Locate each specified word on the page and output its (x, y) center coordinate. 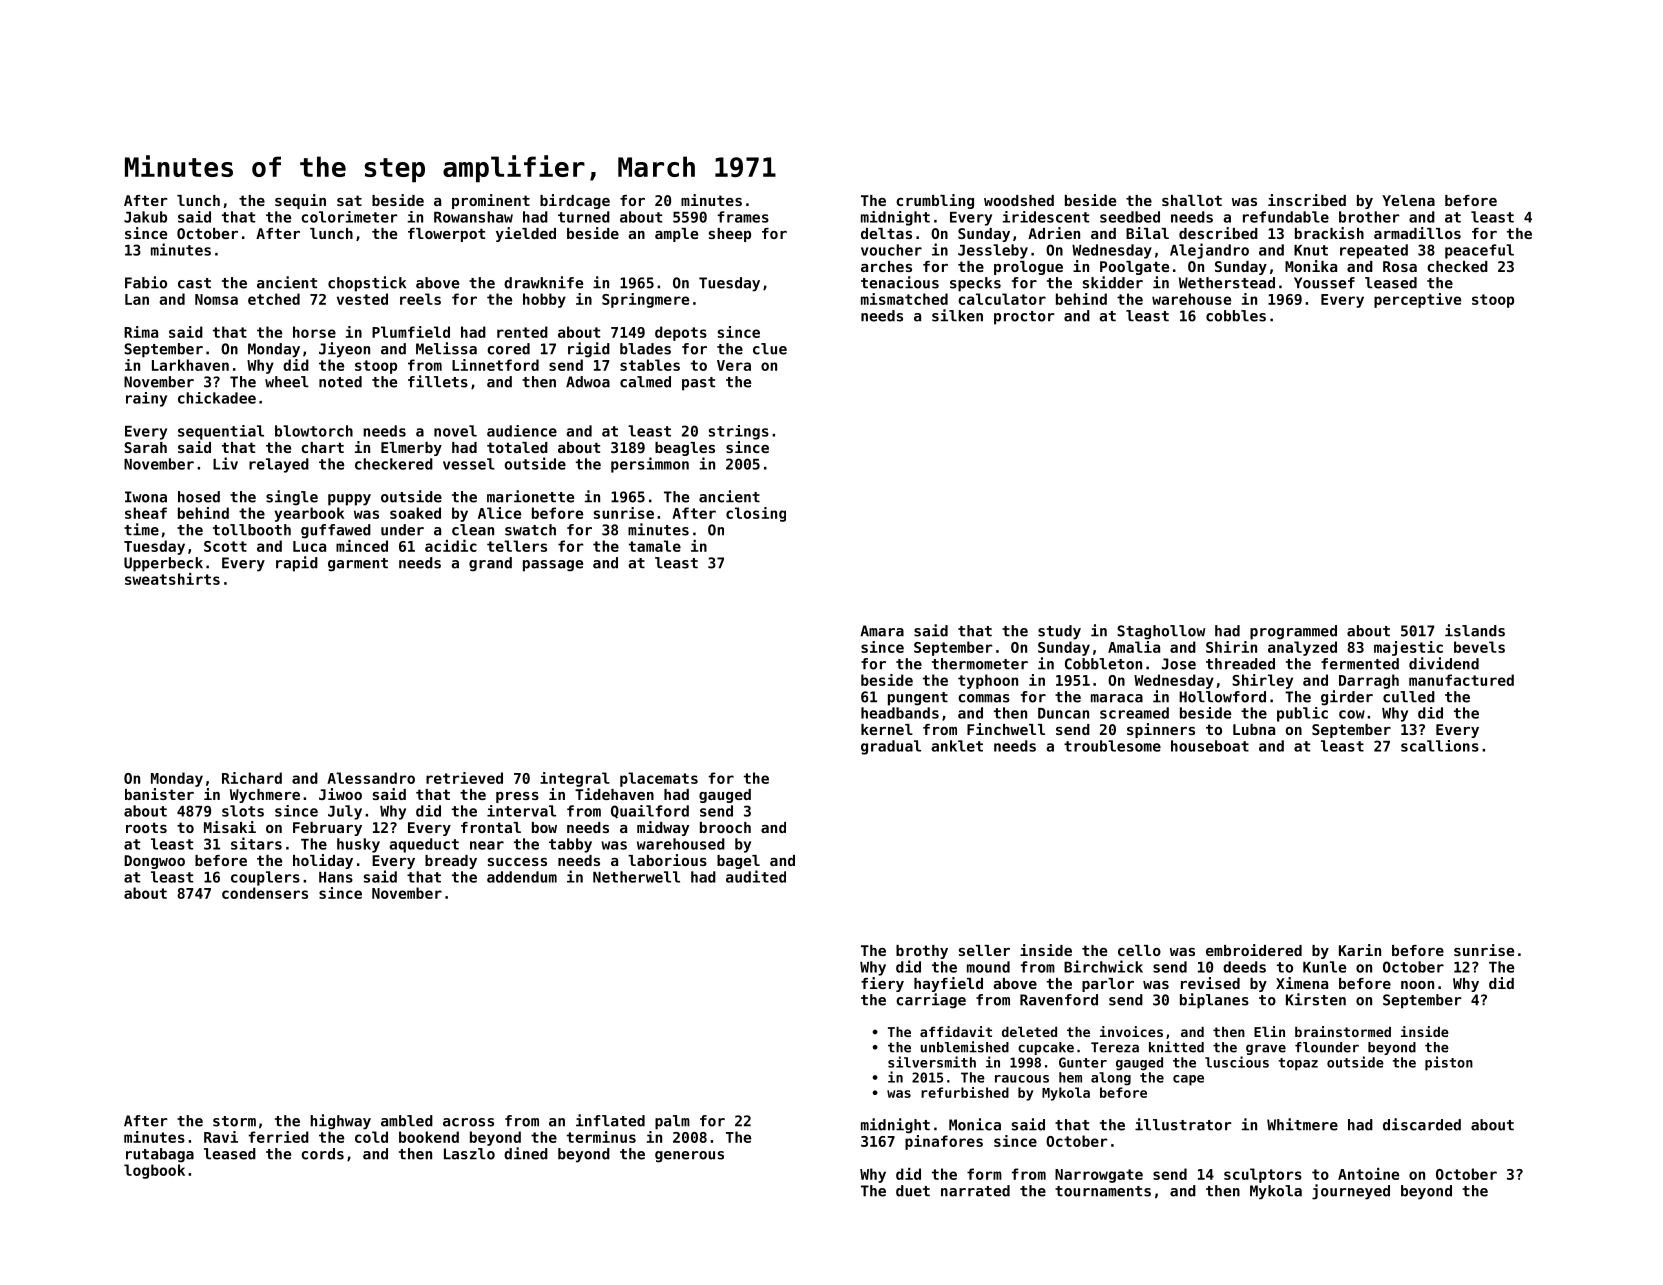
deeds (1244, 967)
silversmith (932, 1062)
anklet (957, 746)
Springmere (645, 300)
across (468, 1122)
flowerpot (446, 235)
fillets (438, 381)
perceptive (1417, 300)
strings (739, 432)
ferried (278, 1137)
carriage (931, 1001)
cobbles (1236, 316)
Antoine (1368, 1174)
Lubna (1254, 729)
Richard (252, 778)
